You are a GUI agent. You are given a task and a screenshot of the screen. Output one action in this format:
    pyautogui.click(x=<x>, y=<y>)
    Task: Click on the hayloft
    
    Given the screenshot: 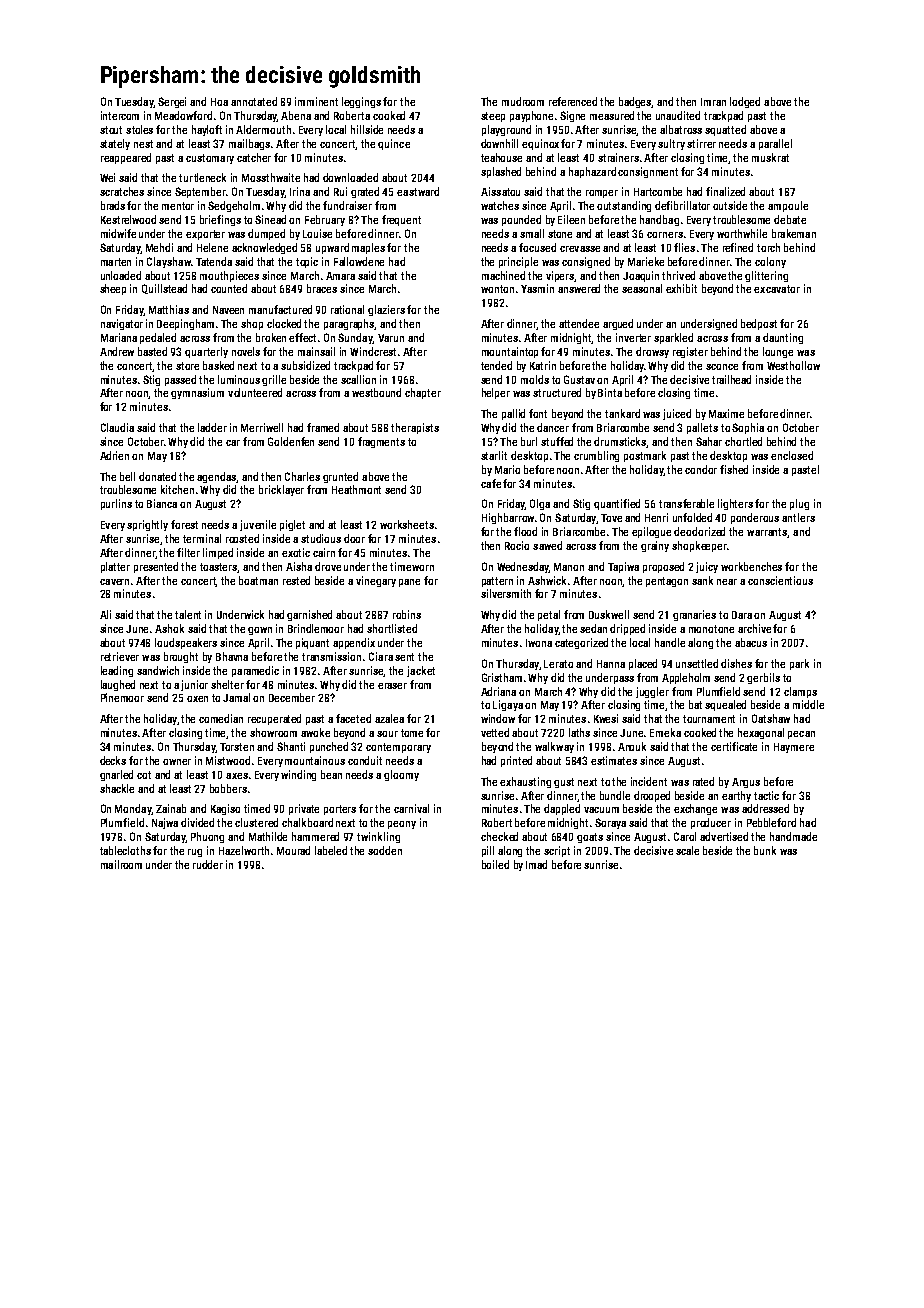 What is the action you would take?
    pyautogui.click(x=207, y=130)
